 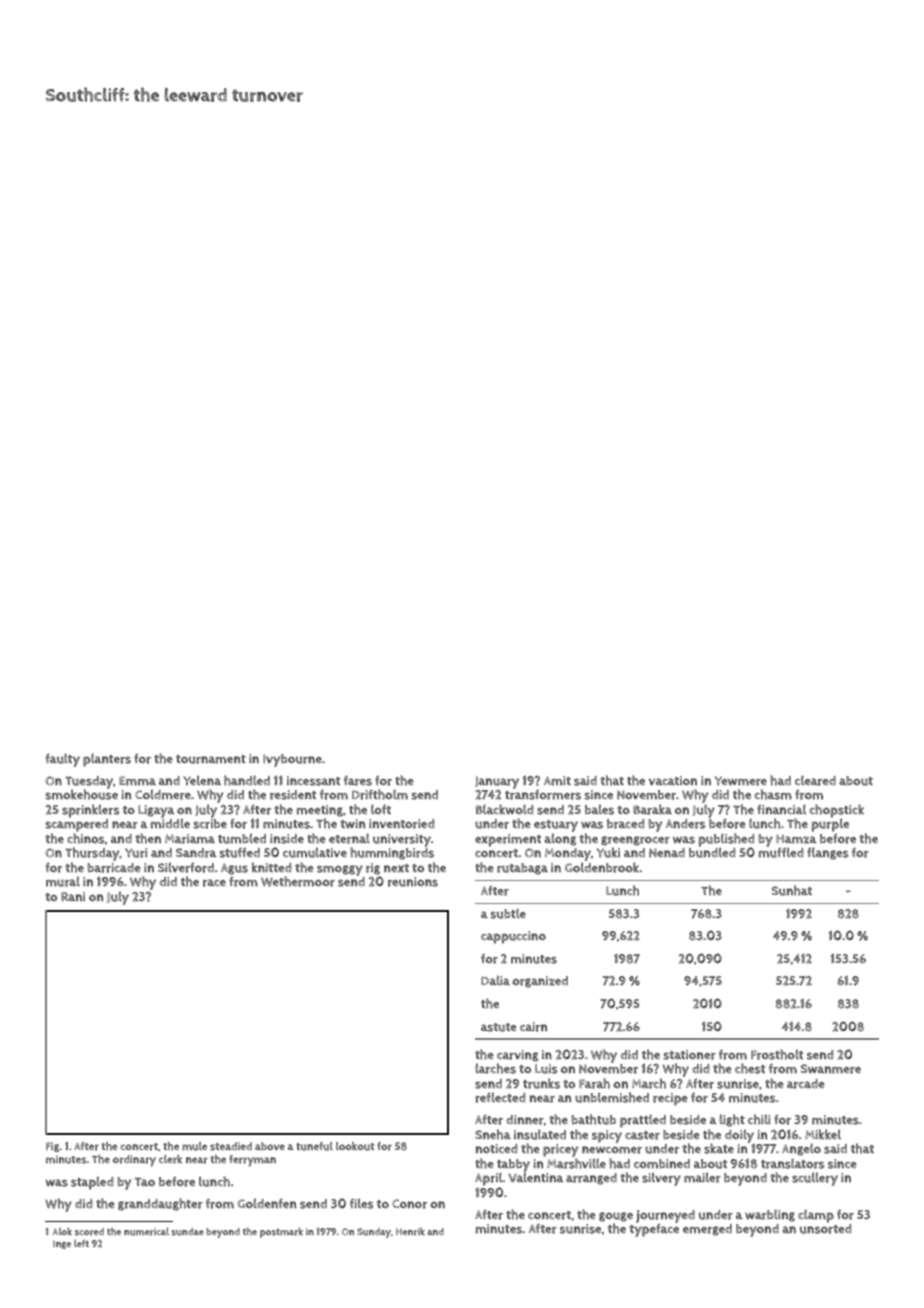 What do you see at coordinates (815, 780) in the document?
I see `cleared` at bounding box center [815, 780].
